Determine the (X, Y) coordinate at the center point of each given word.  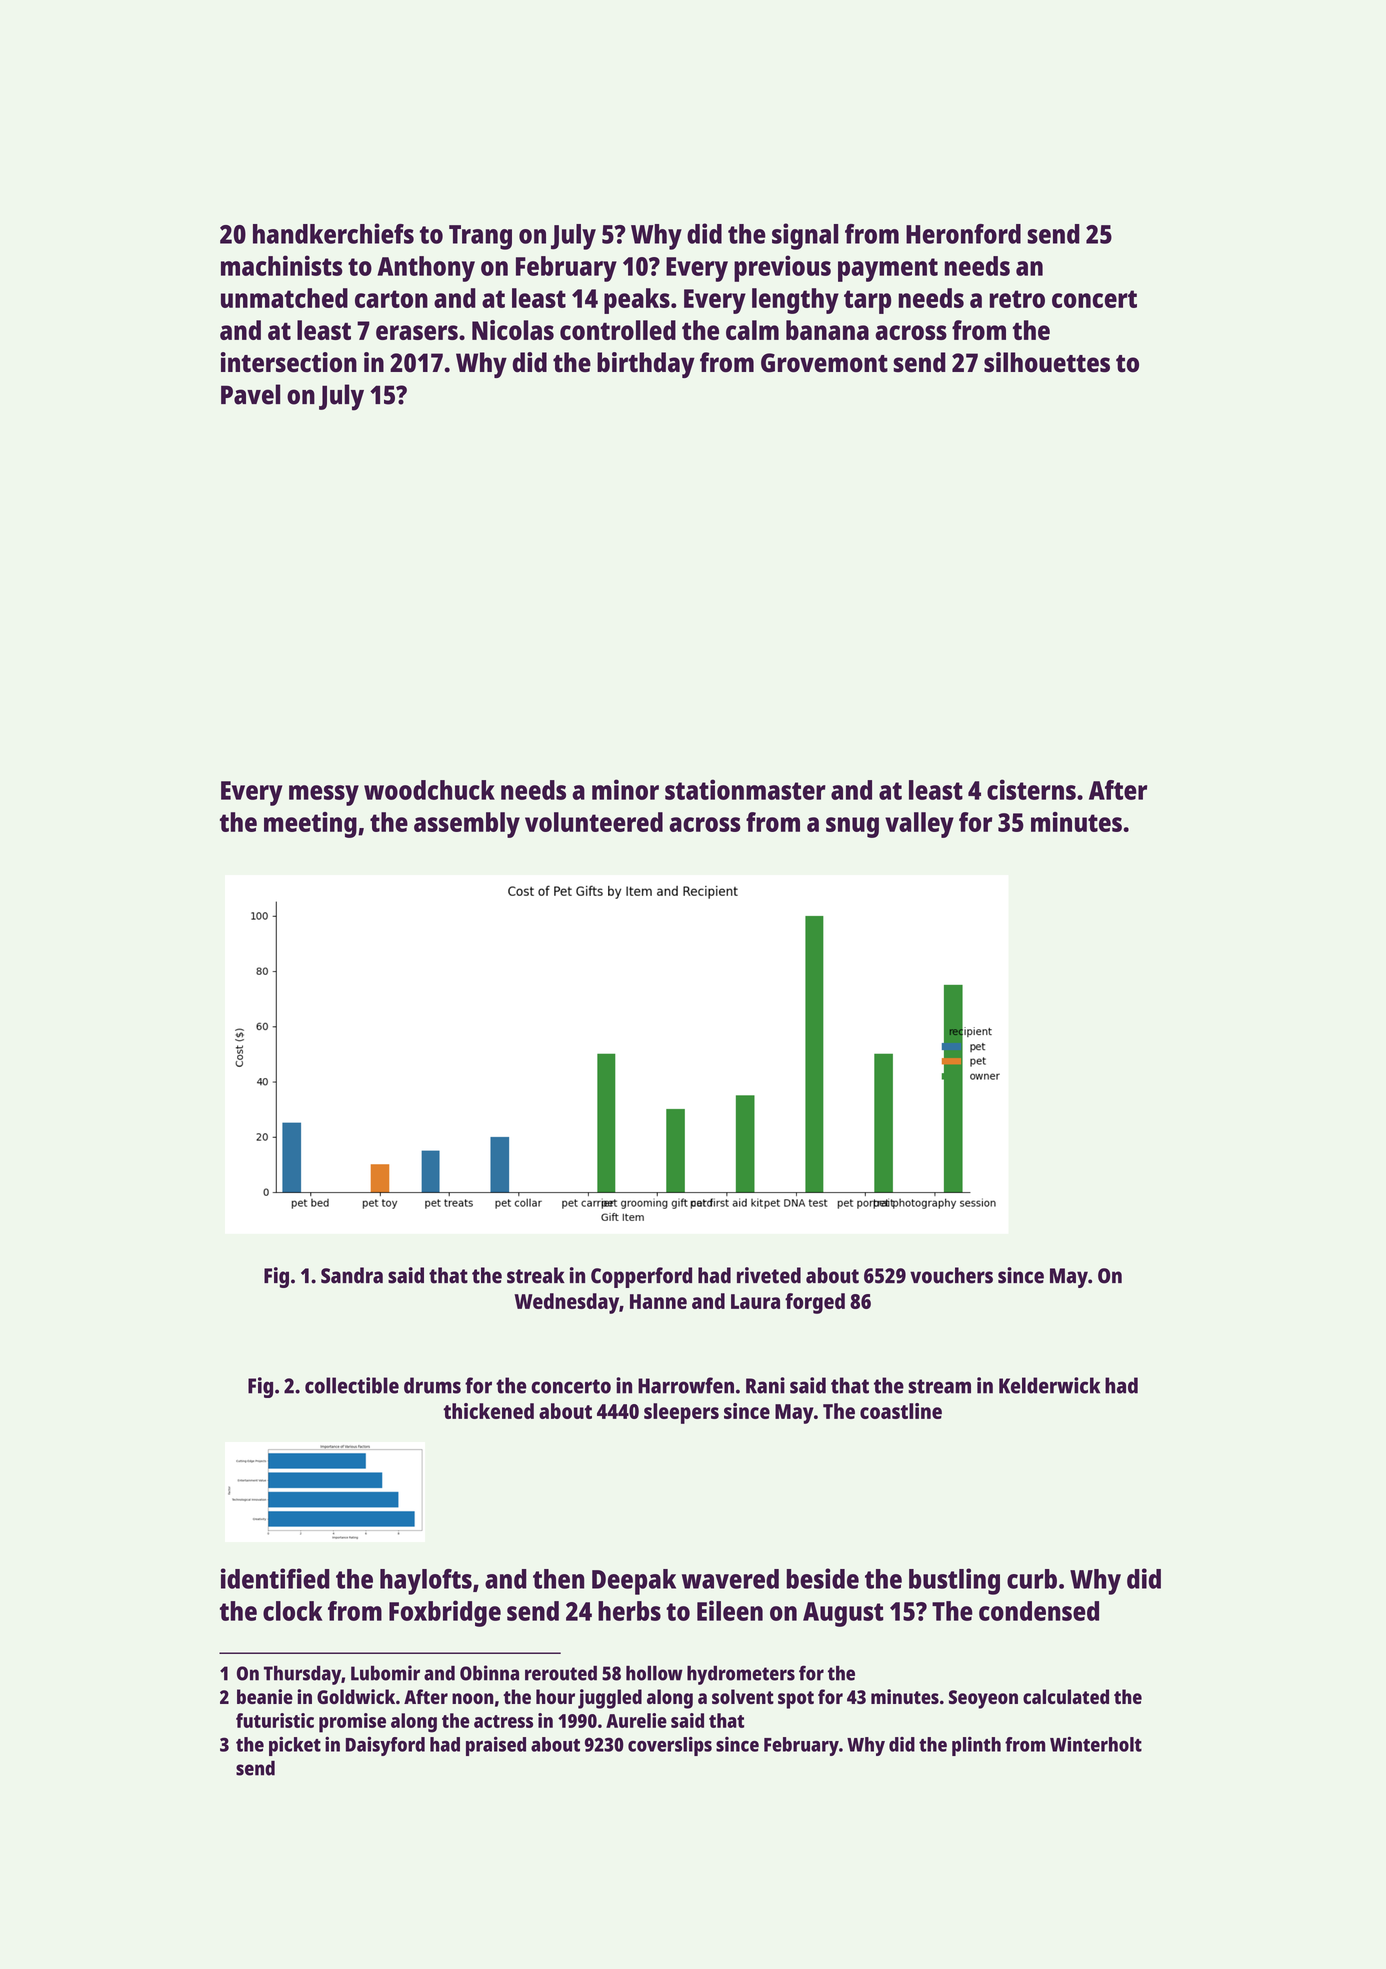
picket (295, 1746)
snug (852, 827)
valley (919, 825)
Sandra (352, 1275)
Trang (480, 237)
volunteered (594, 822)
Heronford (963, 234)
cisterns (1031, 789)
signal (805, 236)
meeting (310, 825)
